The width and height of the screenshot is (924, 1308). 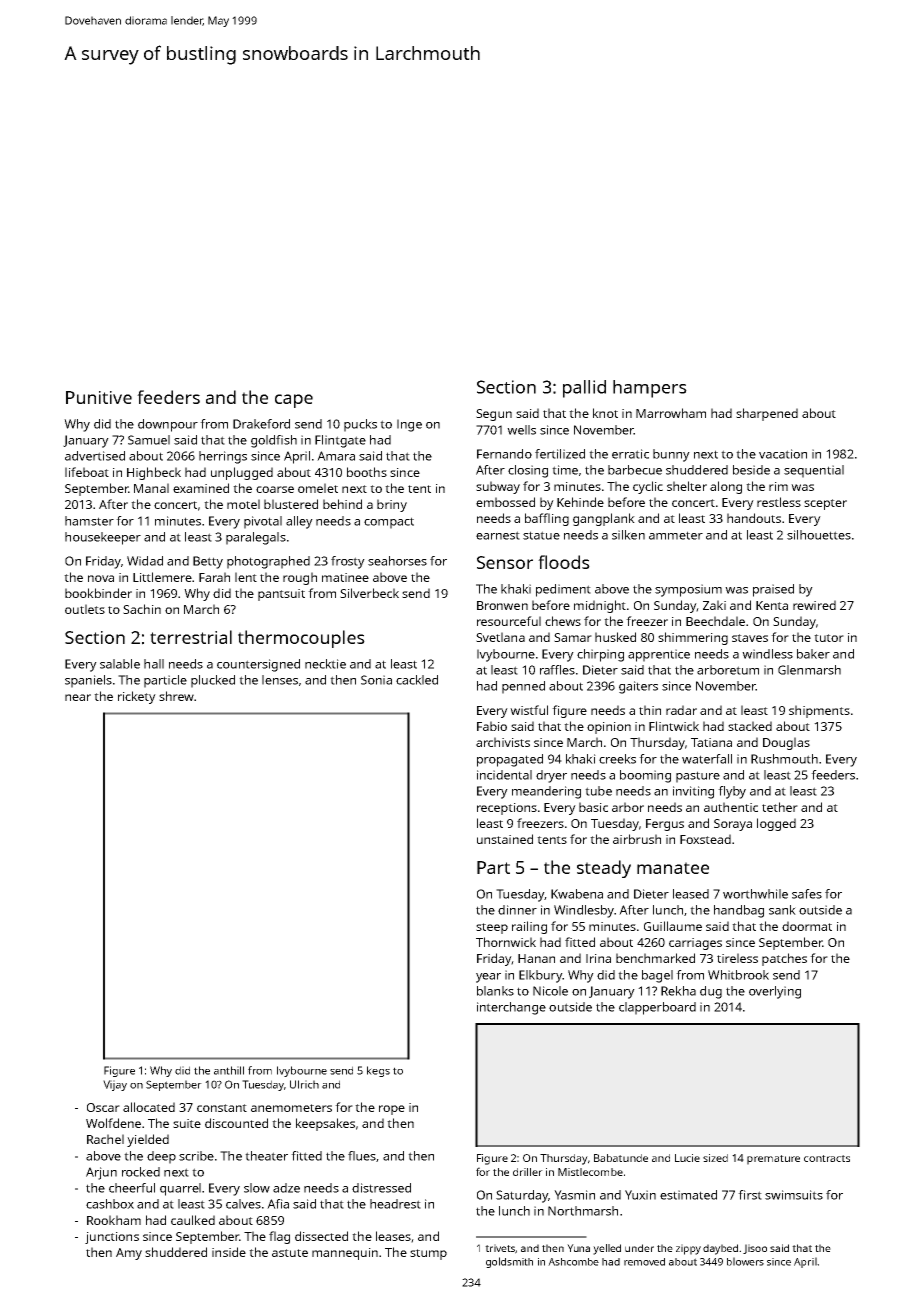 I want to click on Punitive, so click(x=99, y=397).
